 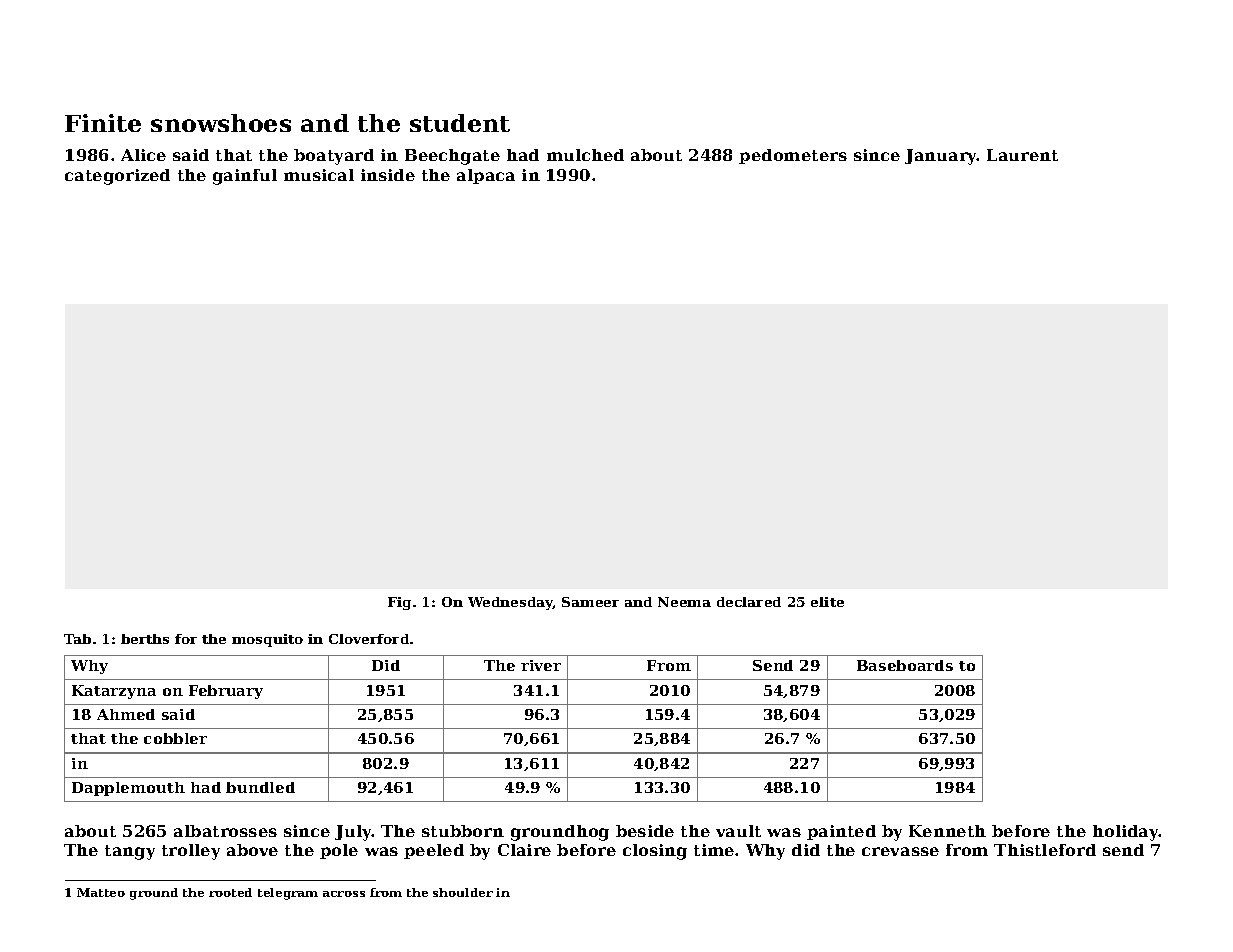 I want to click on July, so click(x=353, y=833).
